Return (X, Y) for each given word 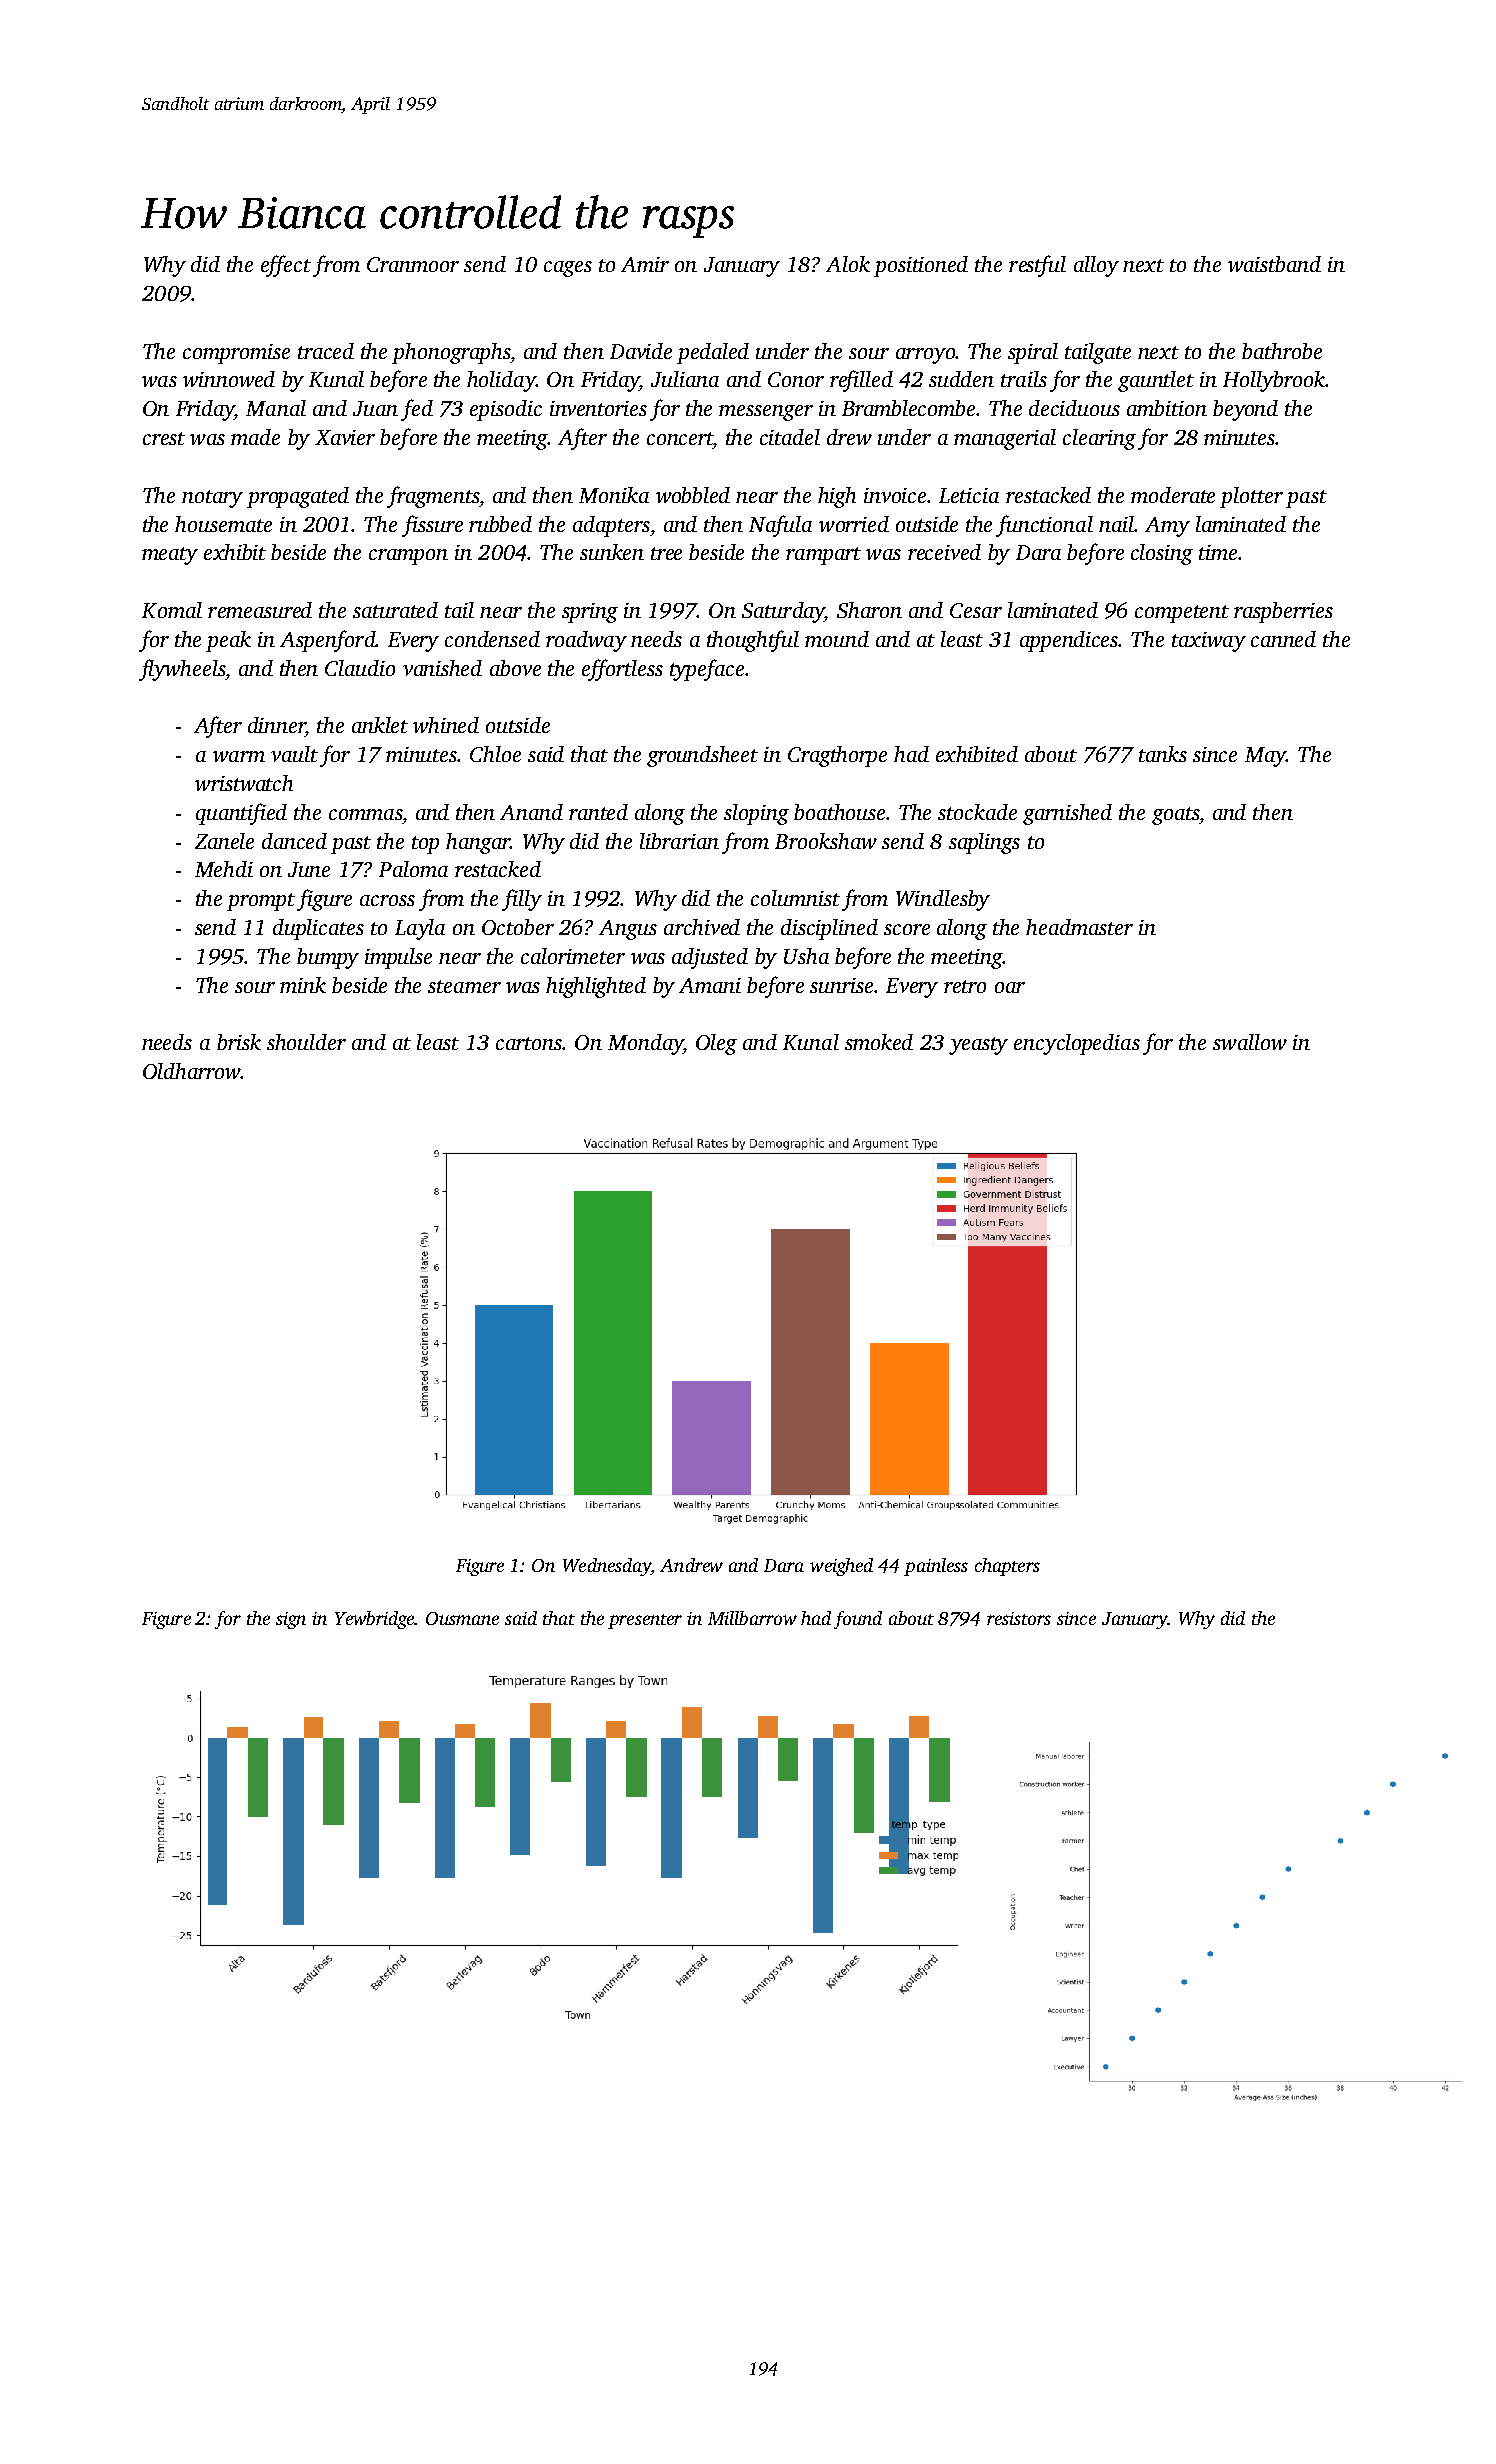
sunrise (841, 985)
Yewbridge (375, 1620)
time (1218, 552)
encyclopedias (1077, 1044)
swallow (1250, 1042)
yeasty (978, 1046)
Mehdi (224, 869)
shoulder (306, 1042)
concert (680, 438)
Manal (276, 408)
